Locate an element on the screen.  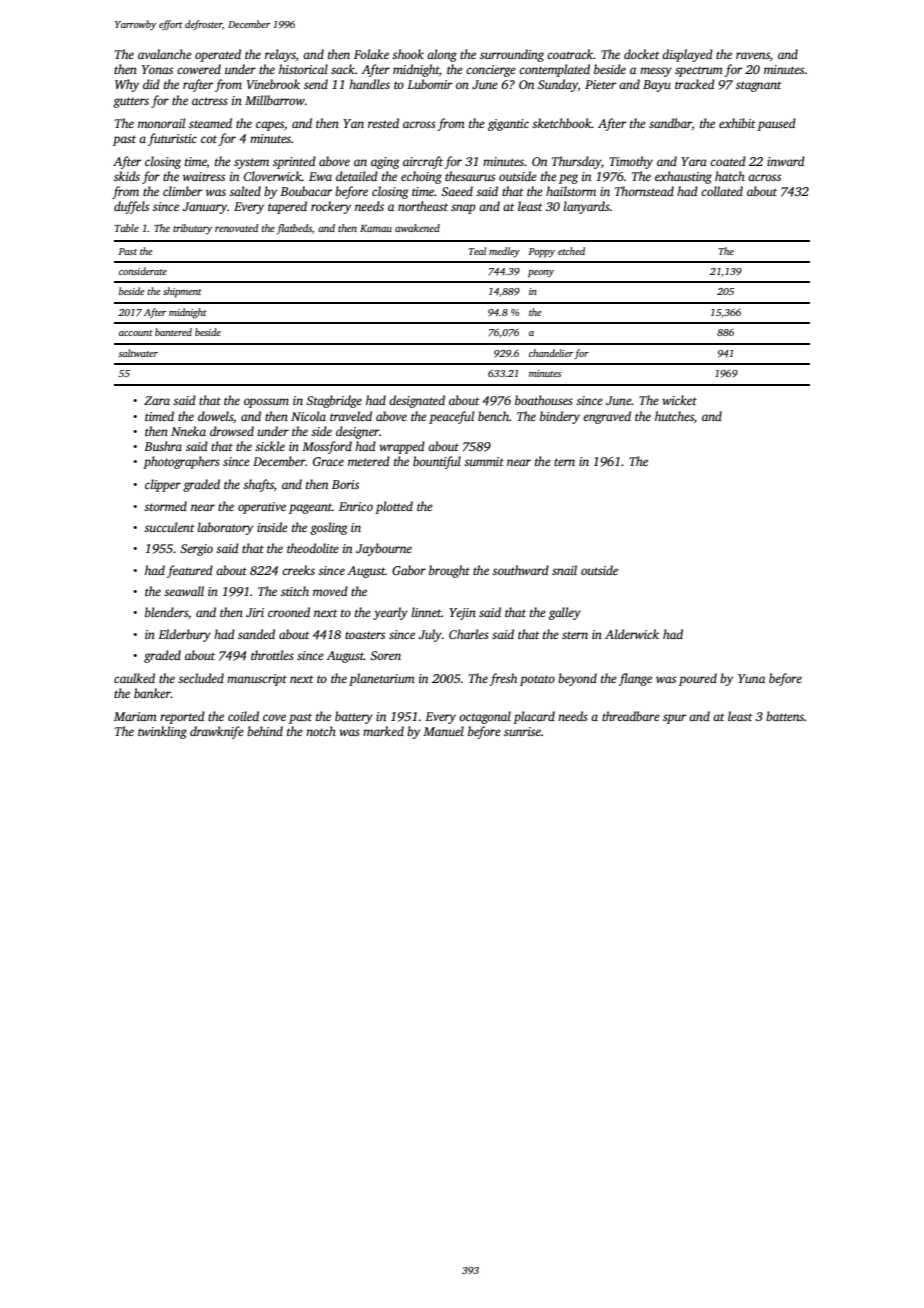
hutches is located at coordinates (674, 416).
